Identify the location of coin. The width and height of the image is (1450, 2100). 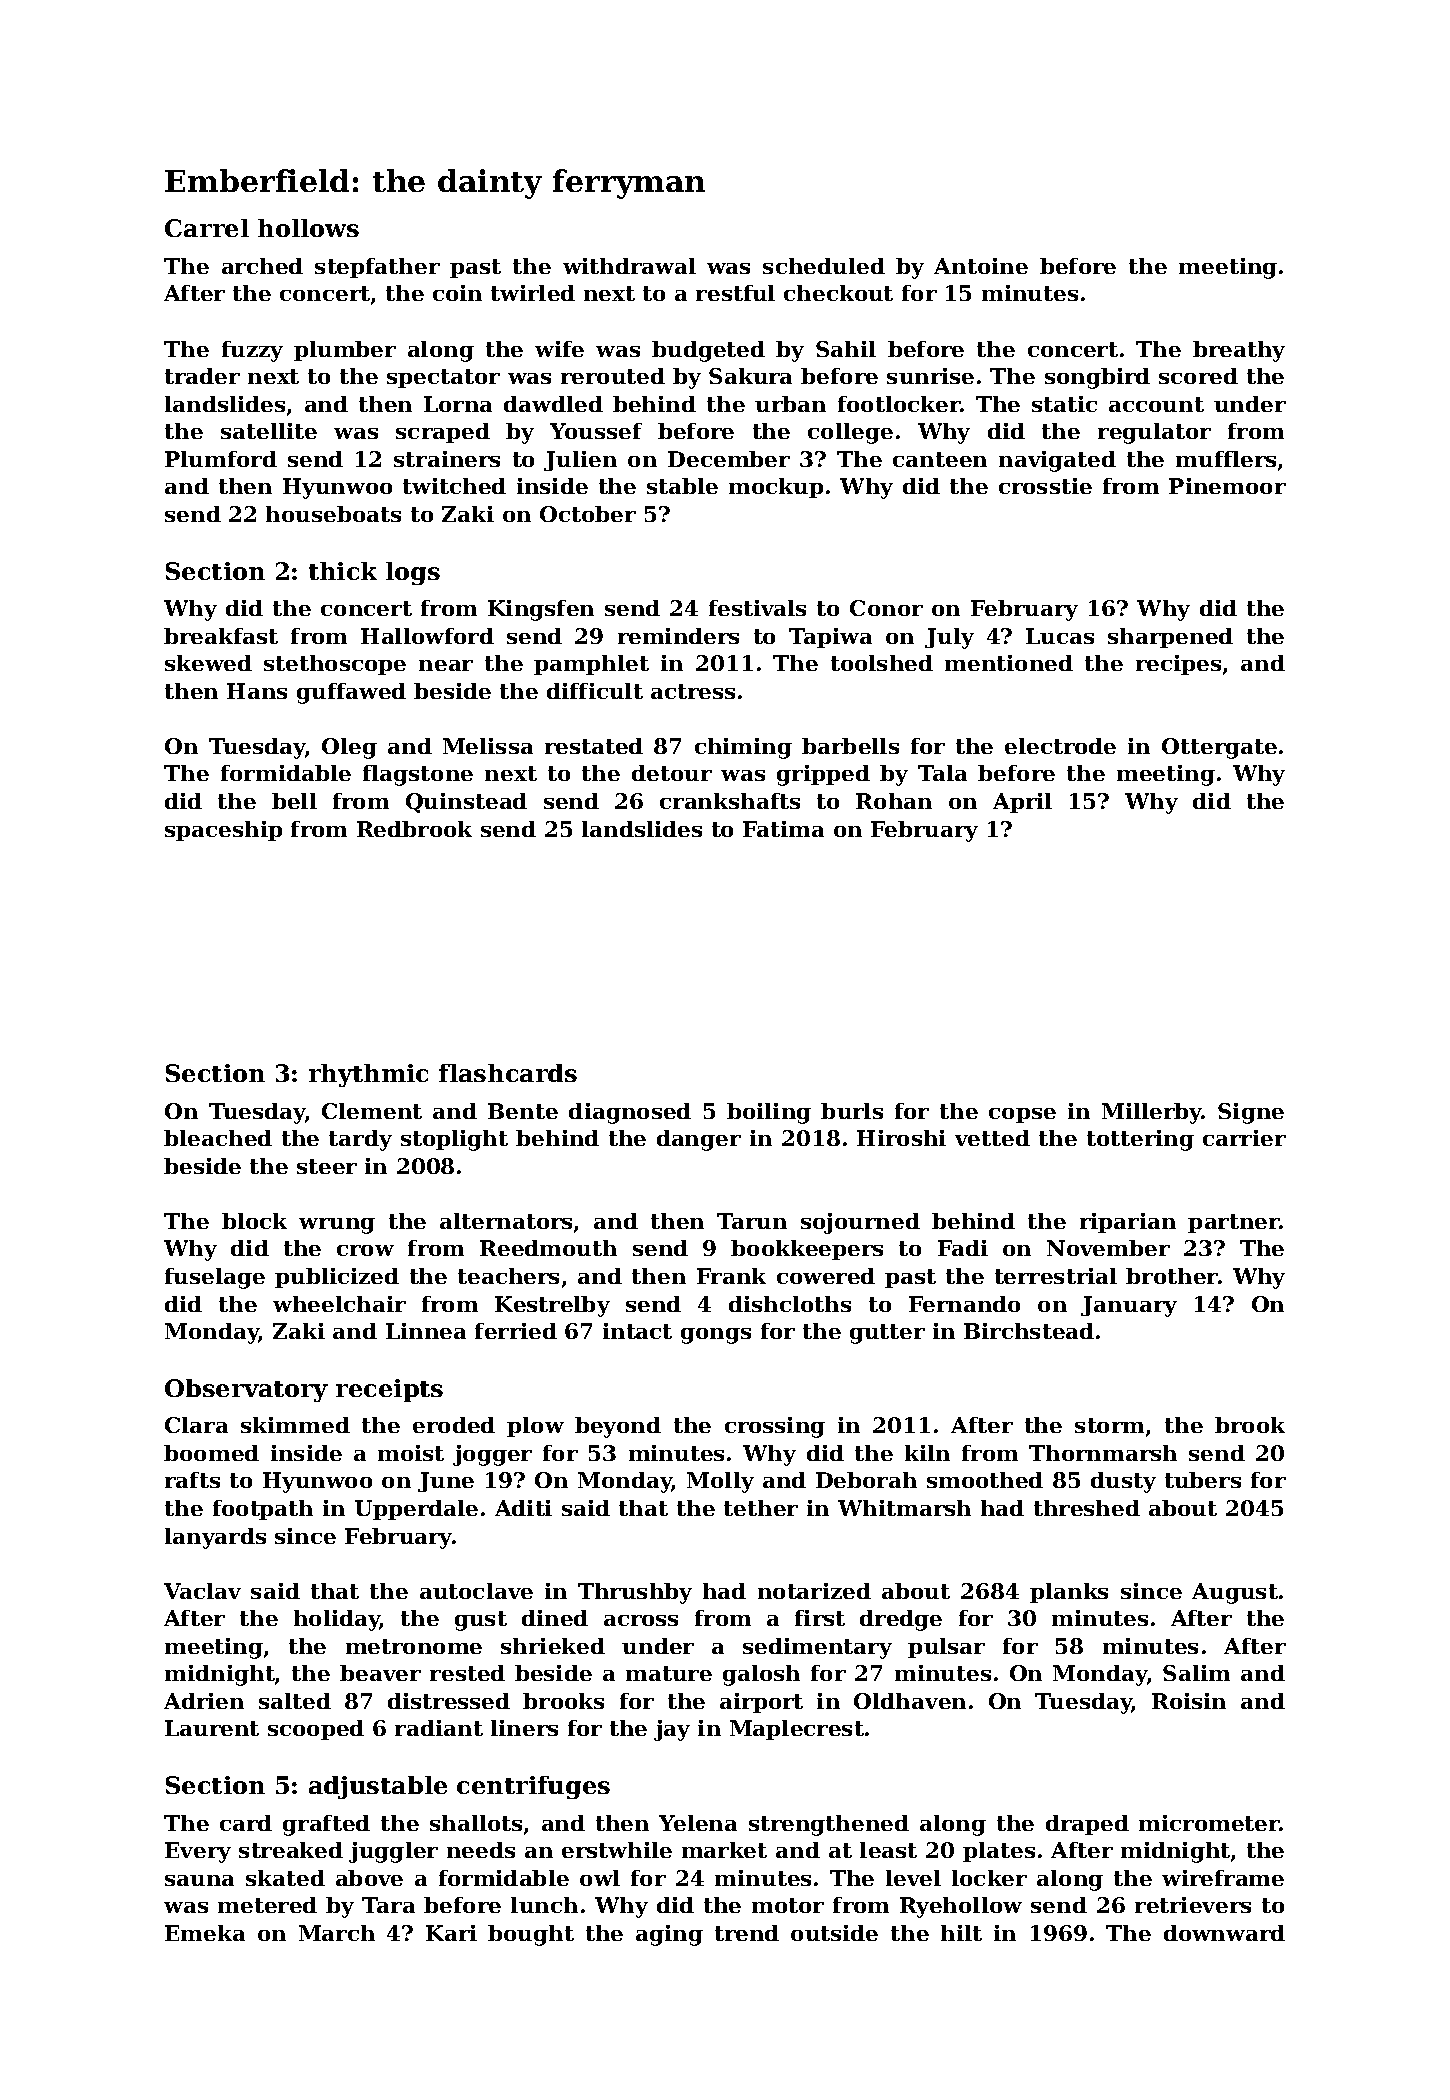
(457, 293).
